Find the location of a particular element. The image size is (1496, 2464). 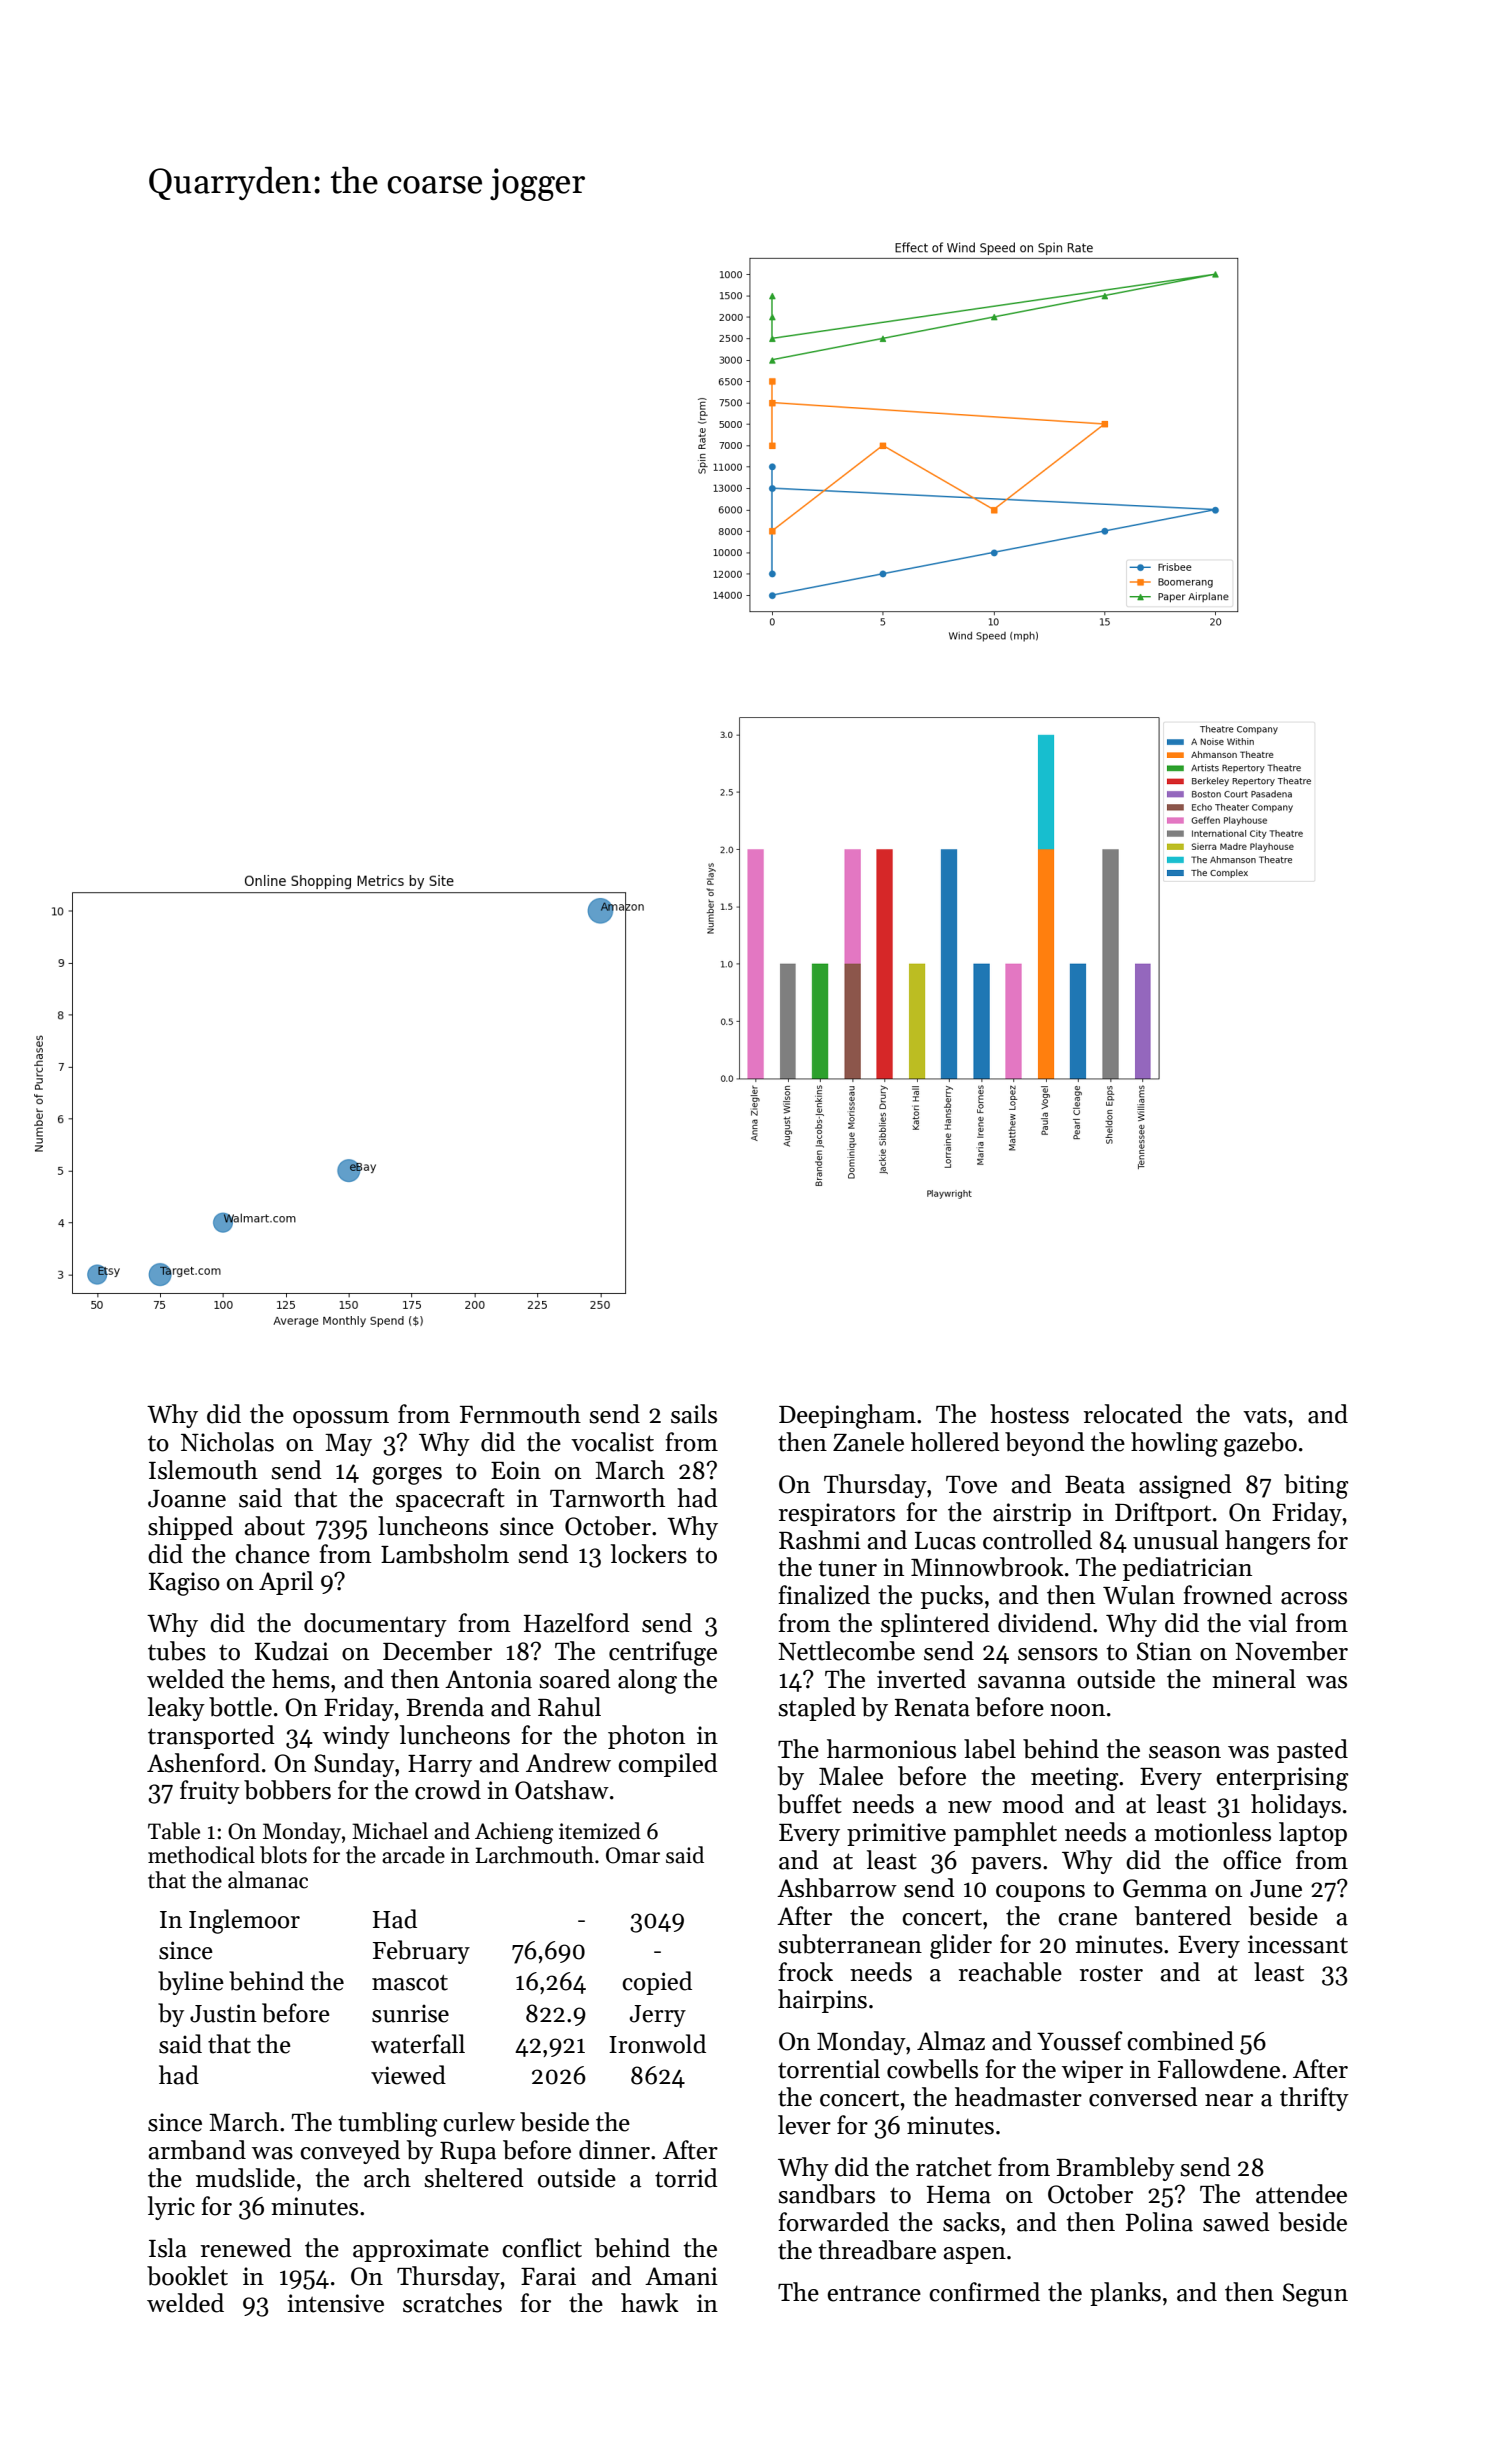

documentary is located at coordinates (375, 1625).
